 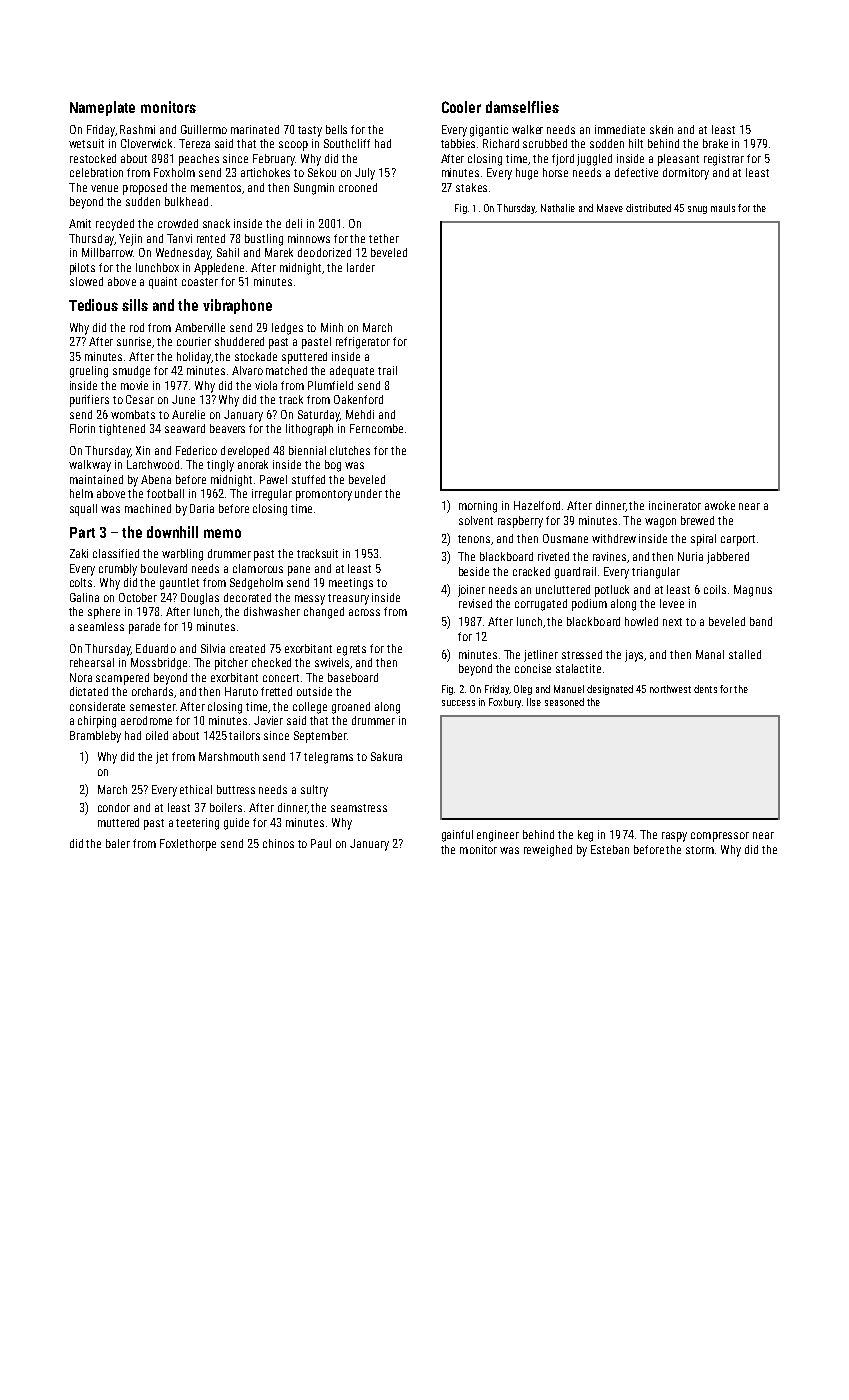 I want to click on sultry, so click(x=314, y=791).
